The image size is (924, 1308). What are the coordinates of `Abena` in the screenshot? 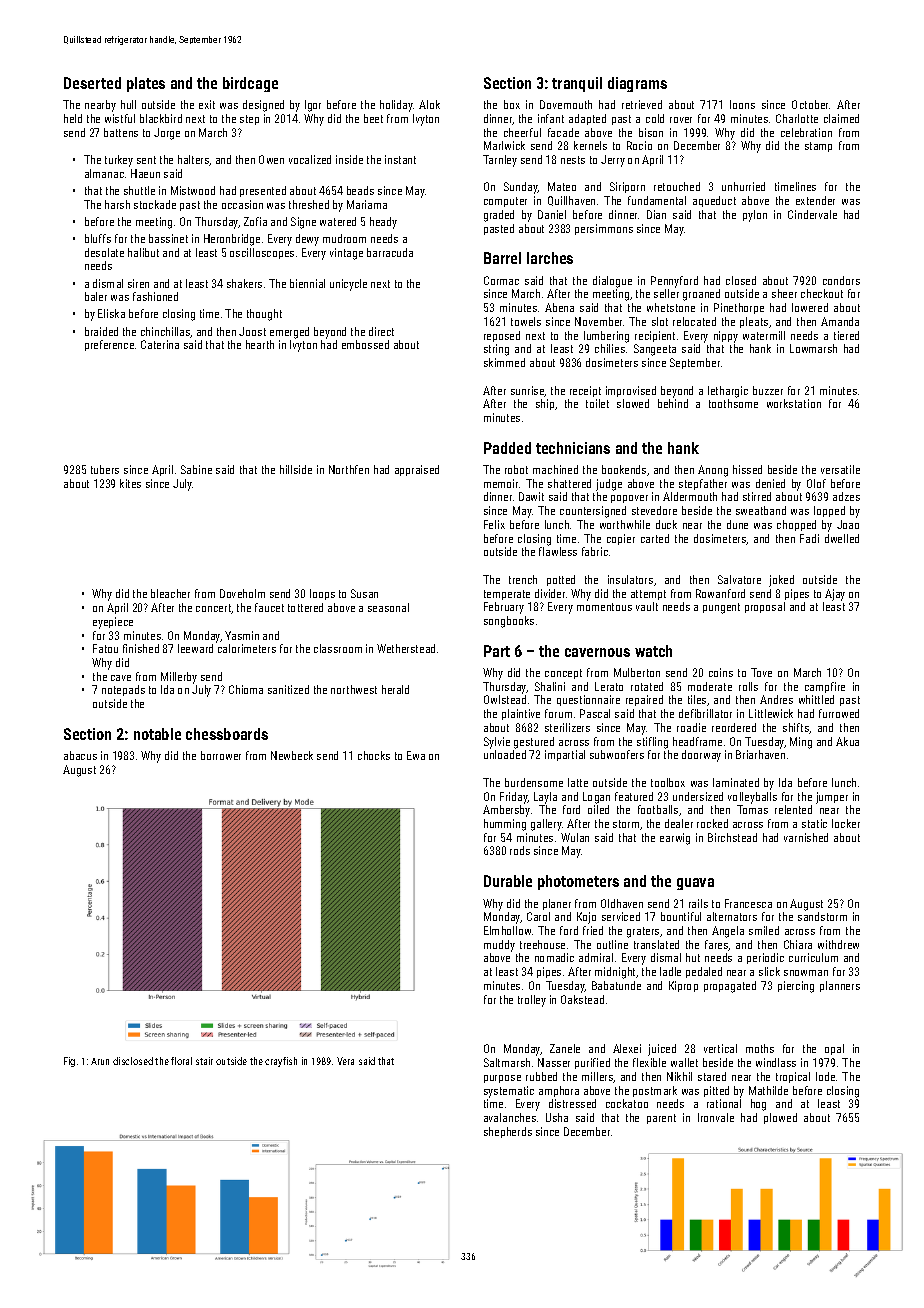 It's located at (559, 307).
